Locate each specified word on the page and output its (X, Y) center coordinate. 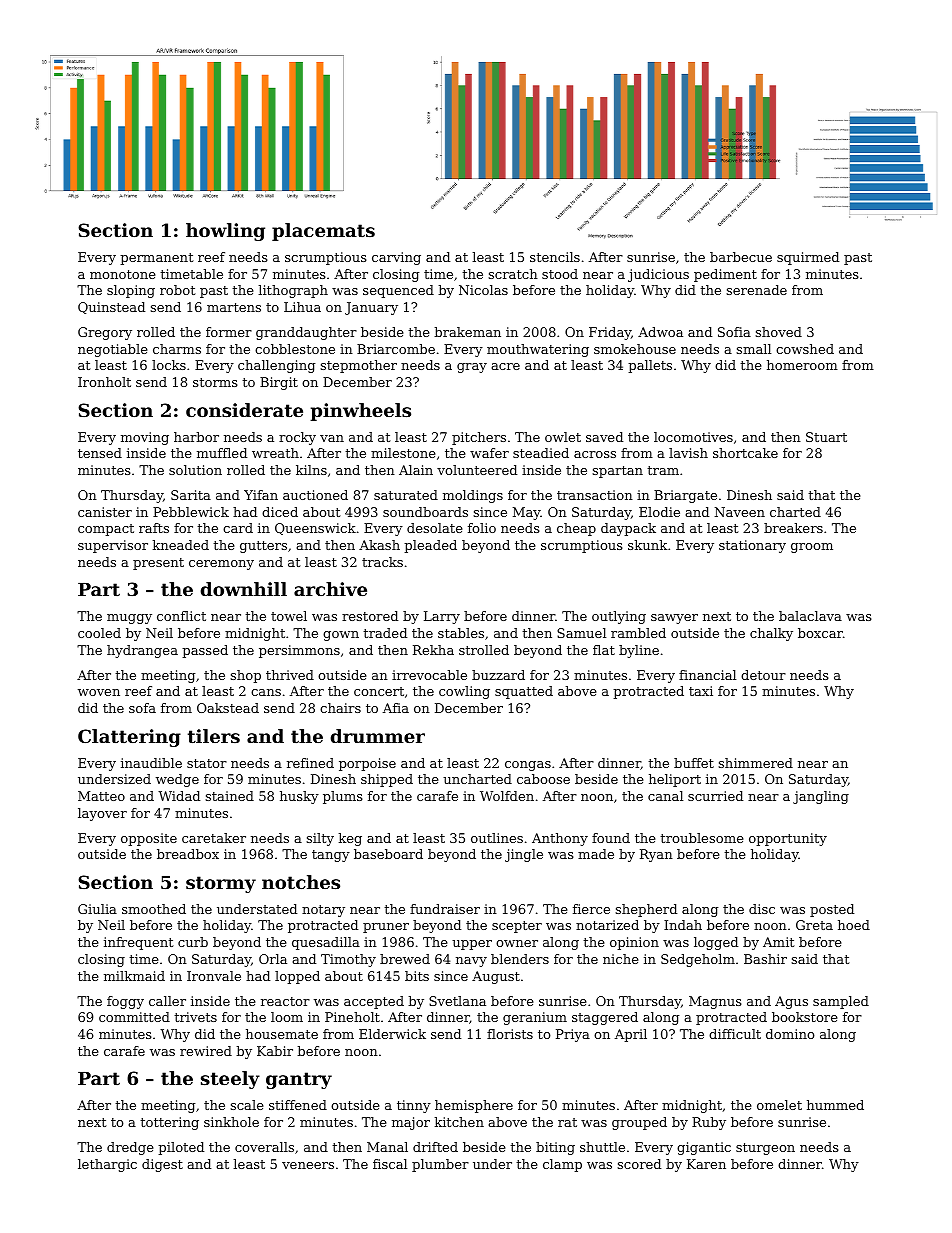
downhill (244, 589)
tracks (382, 562)
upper (472, 945)
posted (832, 910)
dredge (130, 1148)
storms (215, 382)
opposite (149, 839)
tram (663, 470)
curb (193, 942)
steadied (541, 453)
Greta (814, 925)
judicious (658, 275)
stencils (555, 257)
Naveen (740, 512)
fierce (591, 909)
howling (225, 232)
